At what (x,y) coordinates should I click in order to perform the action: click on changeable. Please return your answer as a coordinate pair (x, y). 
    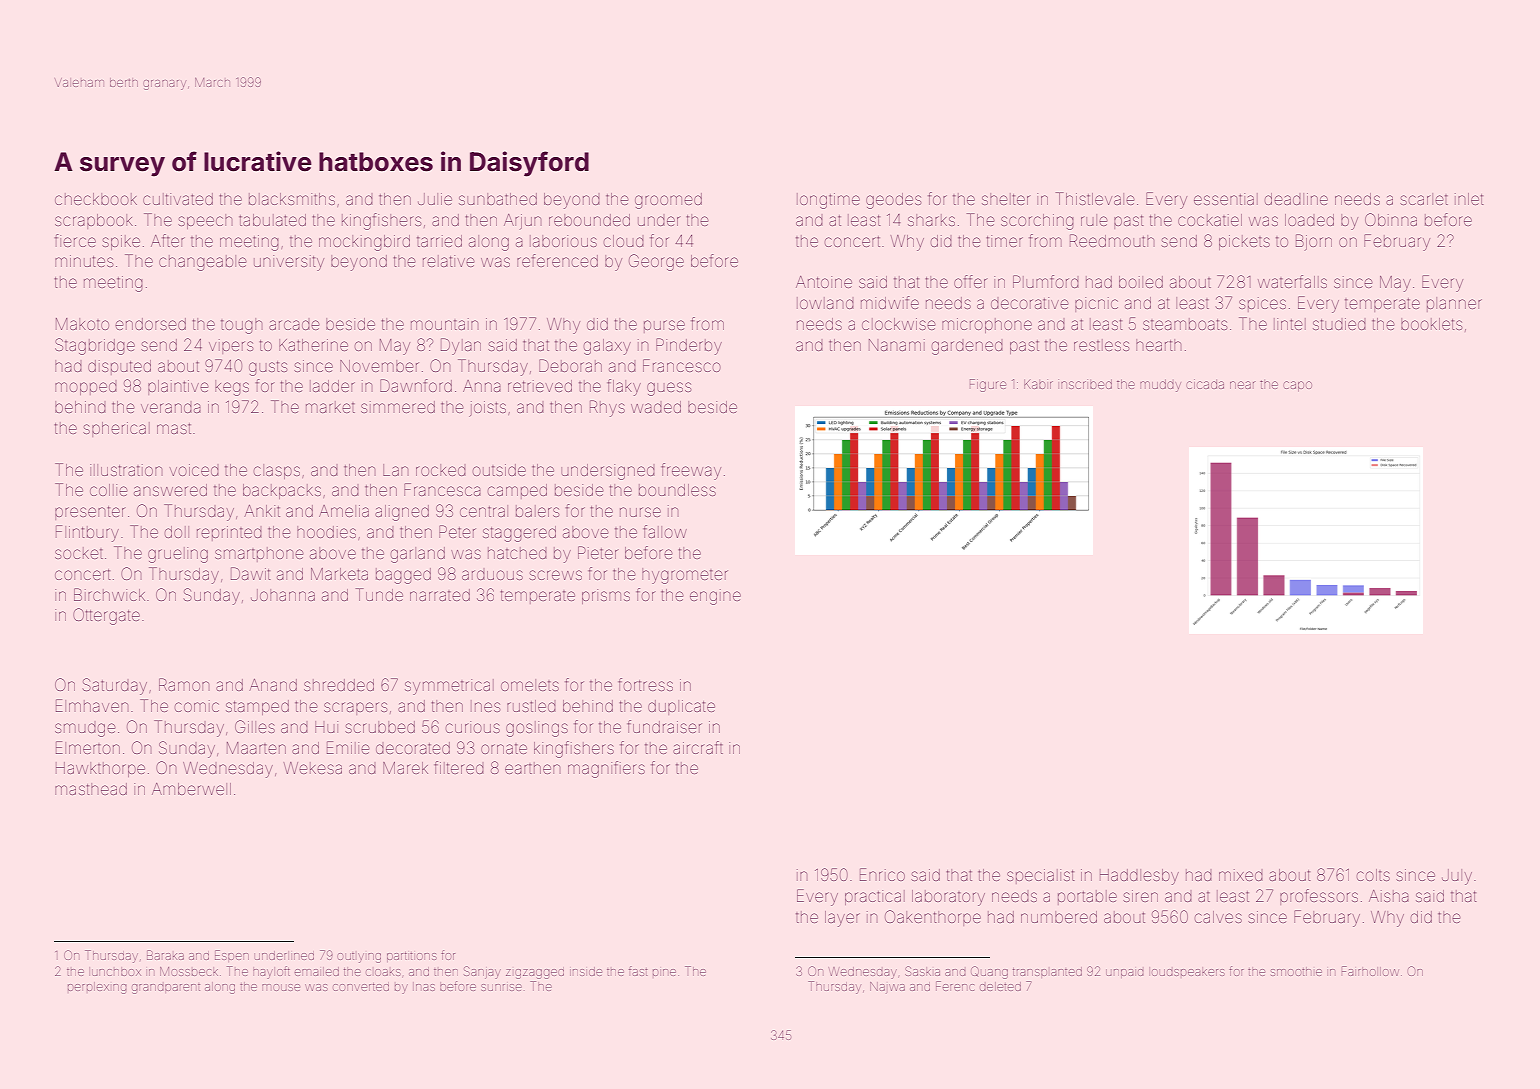
    Looking at the image, I should click on (203, 263).
